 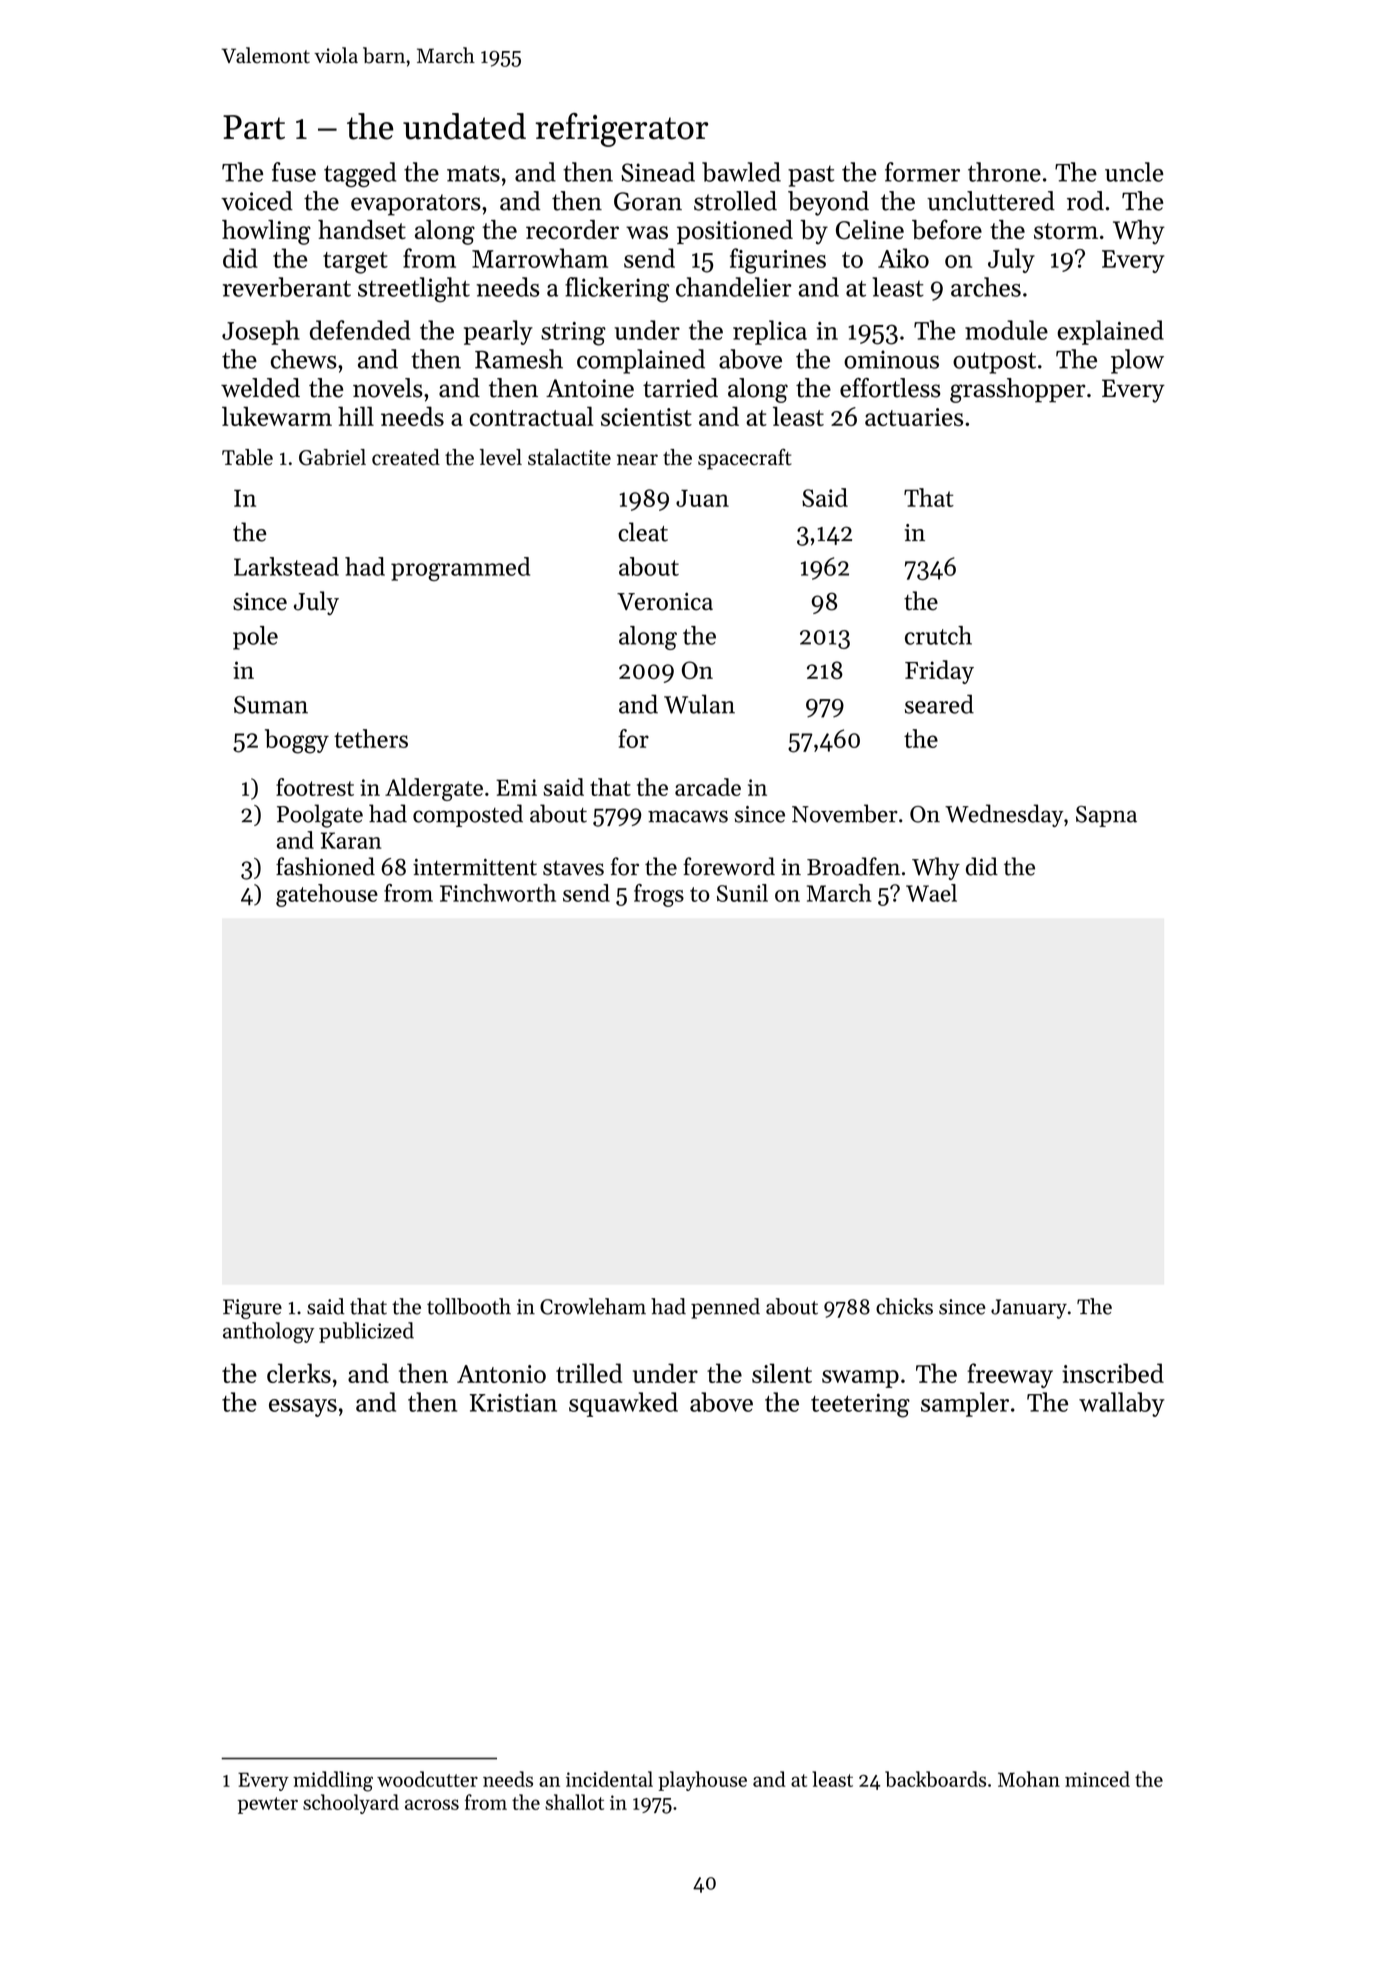 What do you see at coordinates (860, 1406) in the screenshot?
I see `teetering` at bounding box center [860, 1406].
